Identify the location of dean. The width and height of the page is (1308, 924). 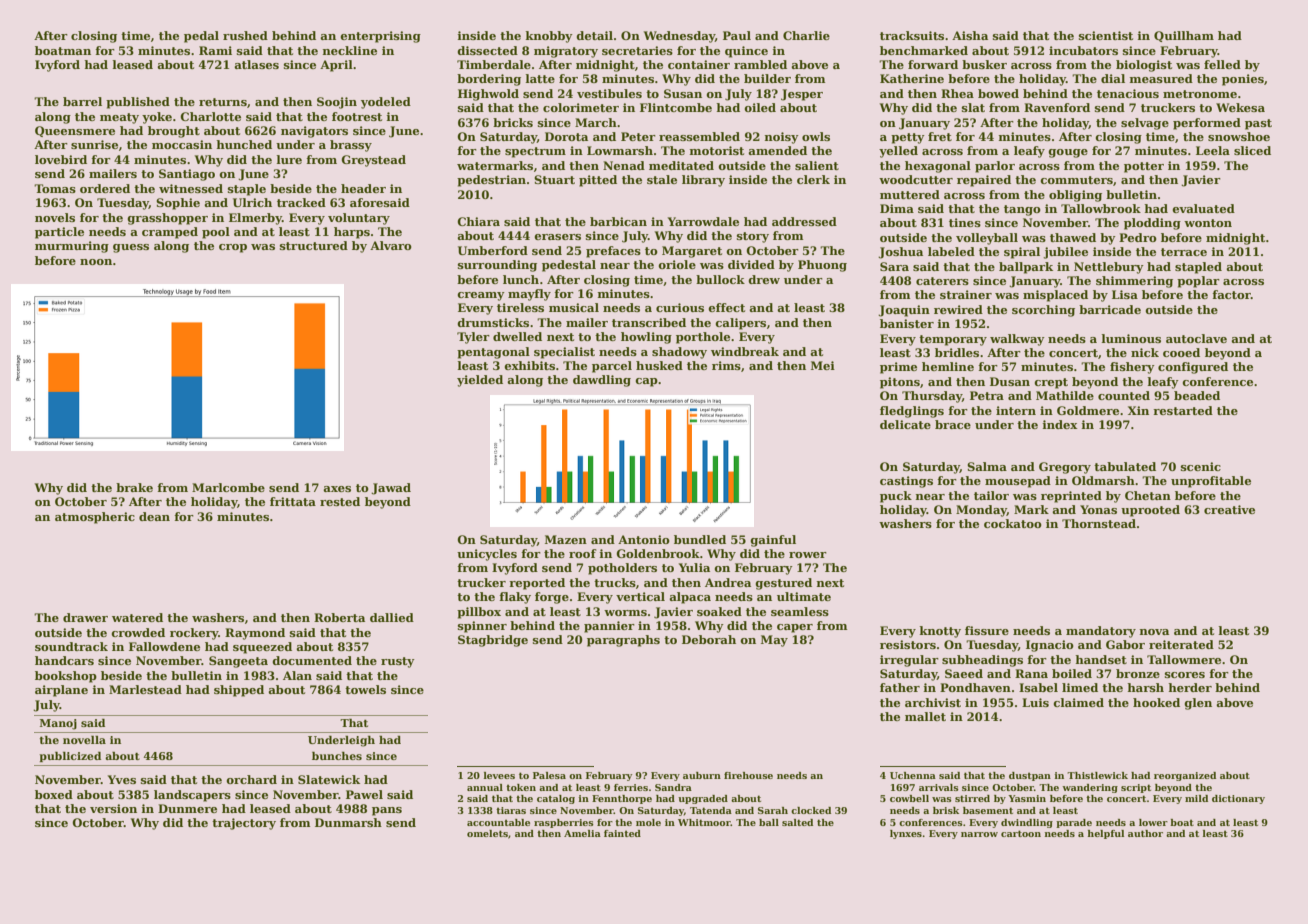
(154, 516).
